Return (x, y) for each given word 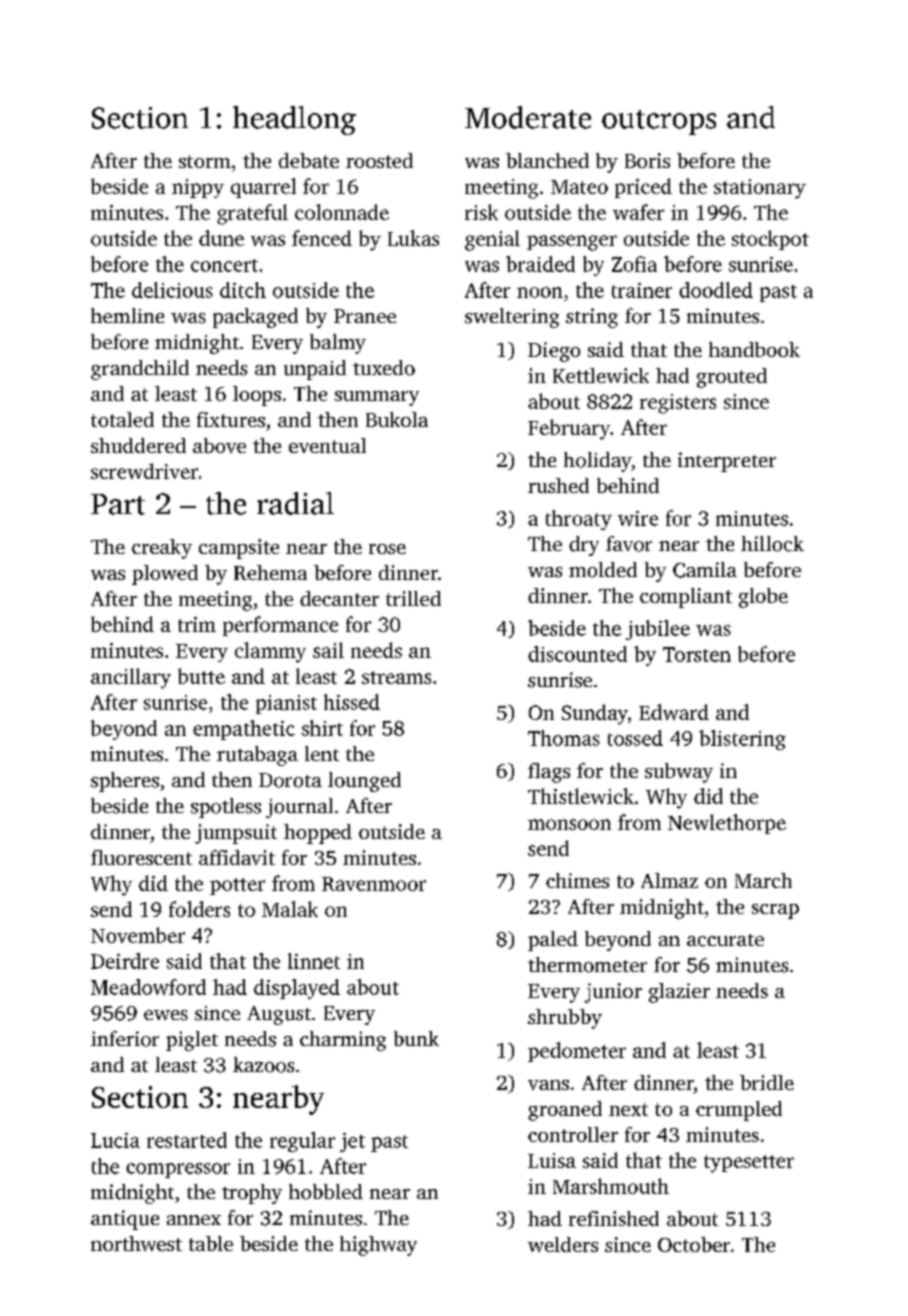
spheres (125, 782)
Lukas (413, 238)
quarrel (263, 188)
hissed (352, 702)
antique (125, 1220)
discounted (577, 654)
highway (378, 1246)
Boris (647, 160)
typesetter (749, 1164)
